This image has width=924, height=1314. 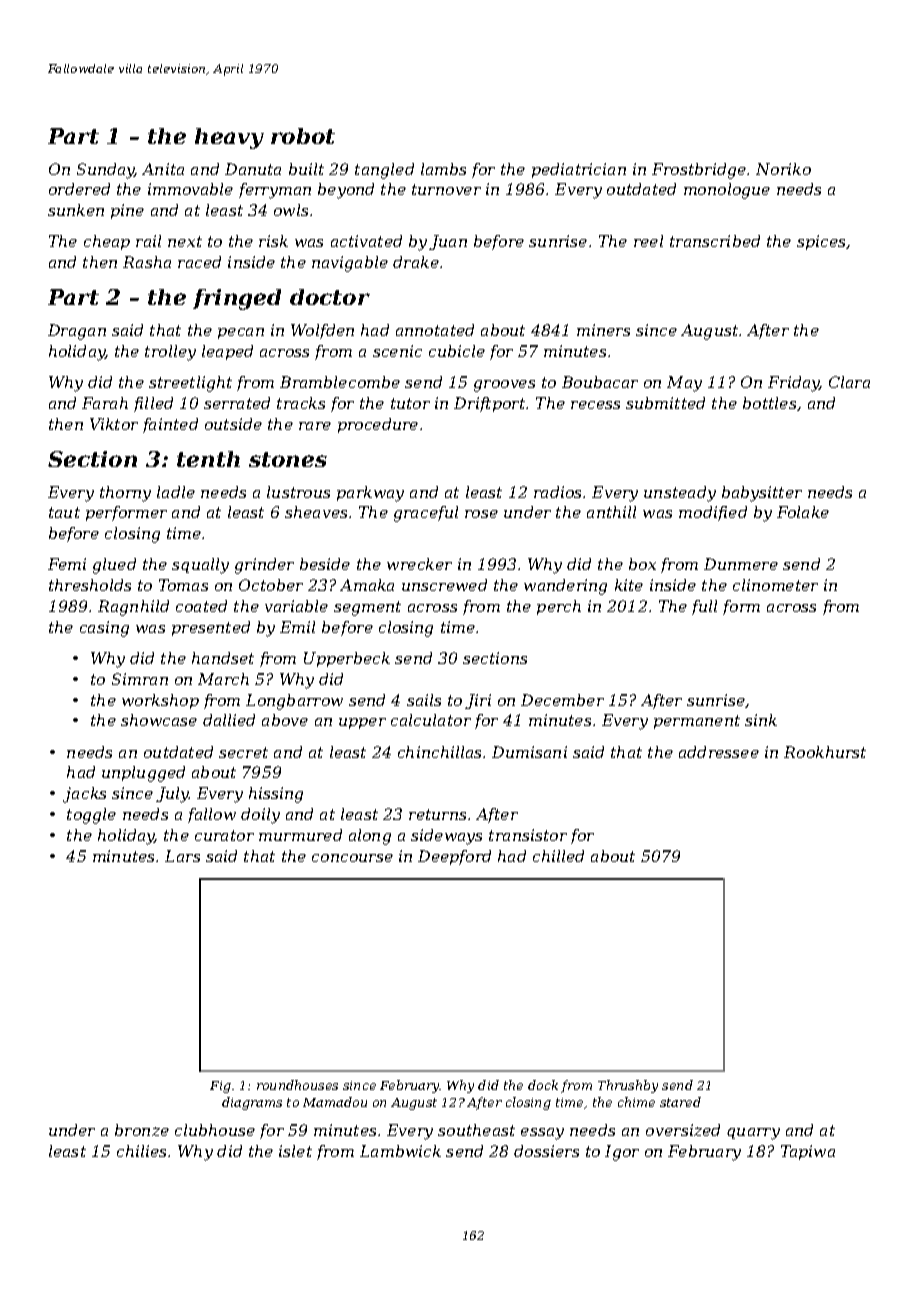 I want to click on bronze, so click(x=142, y=1130).
